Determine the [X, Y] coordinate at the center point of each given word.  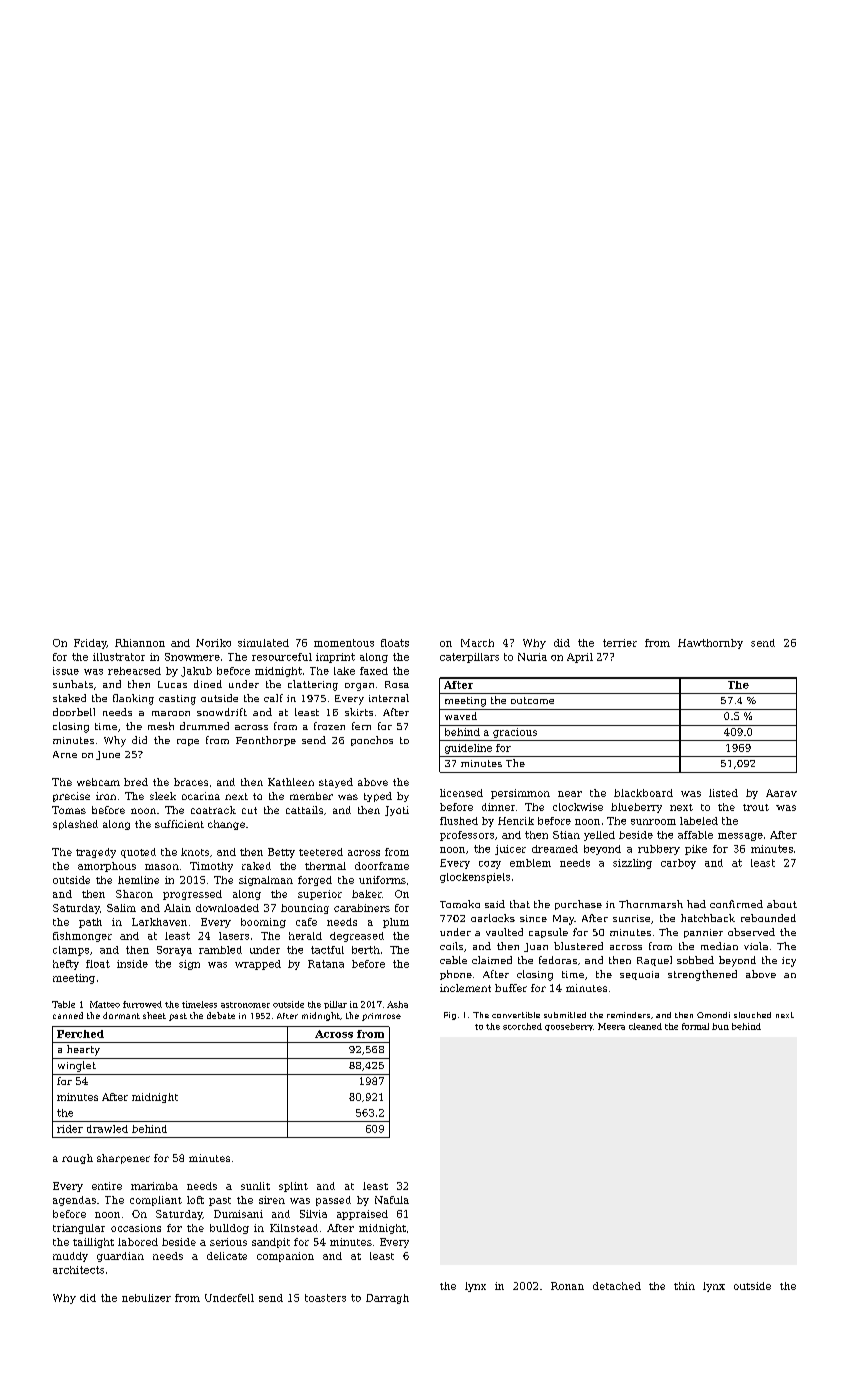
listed [723, 793]
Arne [65, 754]
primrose [381, 1017]
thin [684, 1286]
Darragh [387, 1299]
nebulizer [146, 1298]
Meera [611, 1026]
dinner [498, 807]
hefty [66, 965]
